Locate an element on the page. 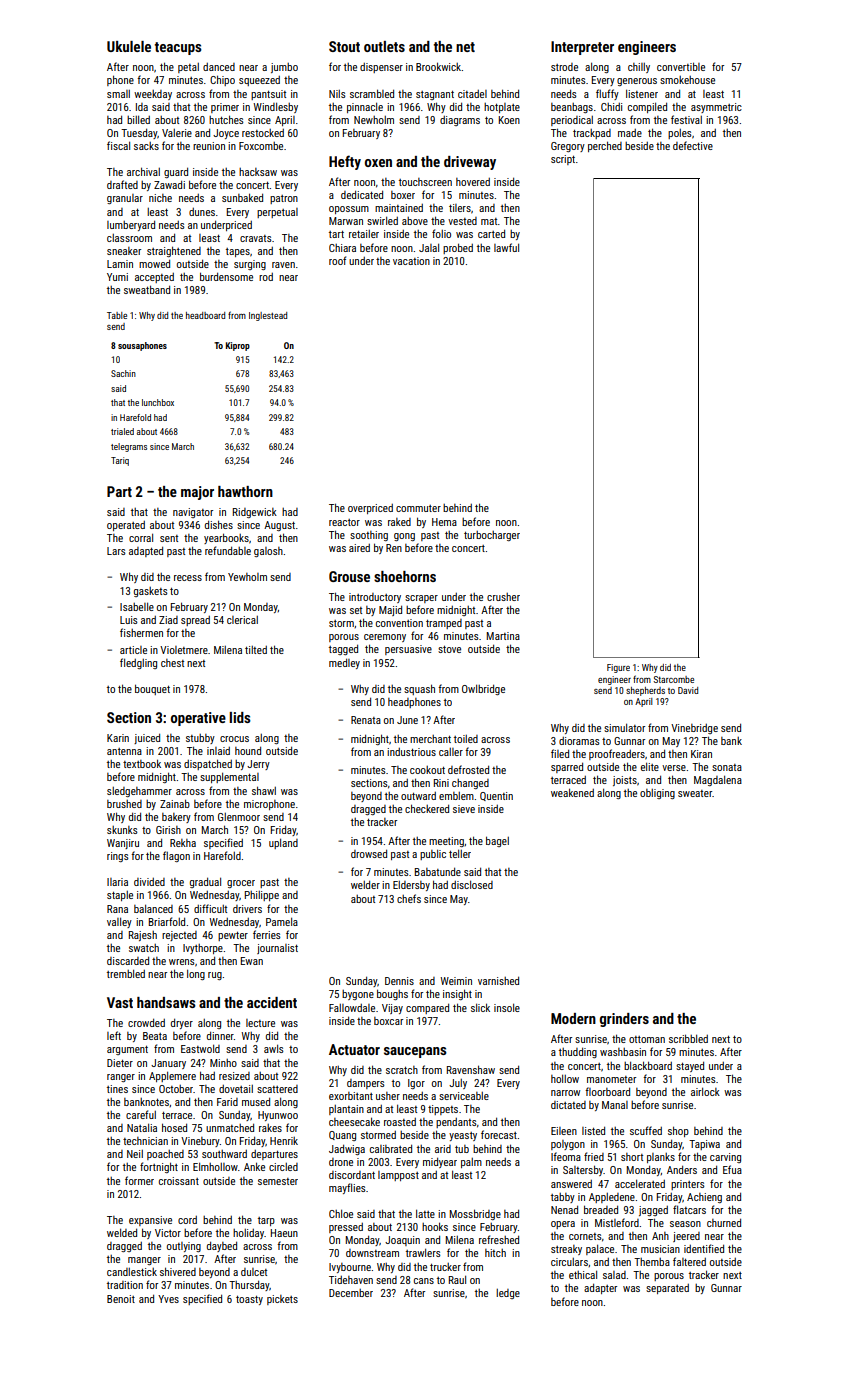 Image resolution: width=849 pixels, height=1400 pixels. hacksaw is located at coordinates (258, 172).
